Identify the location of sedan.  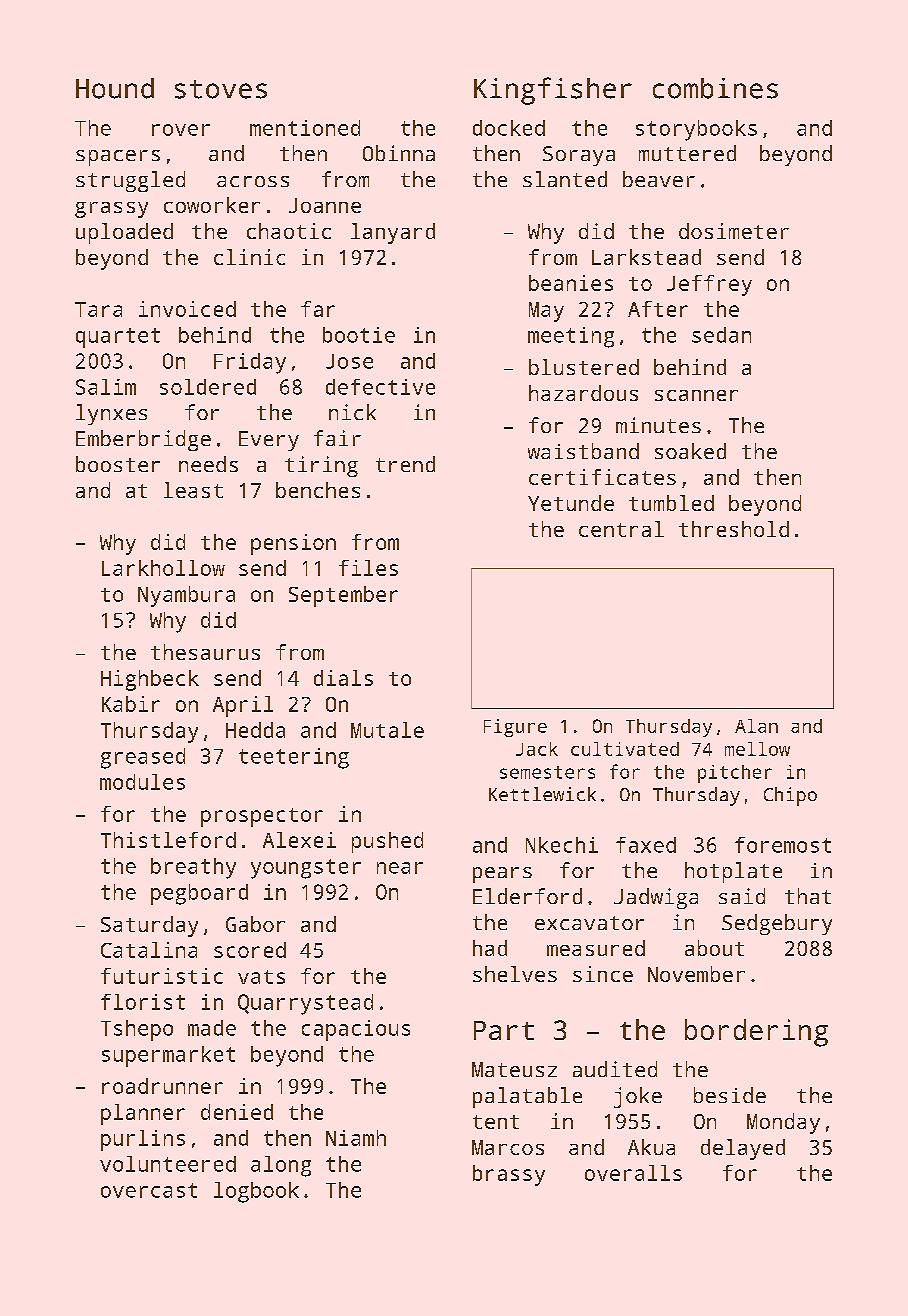
(721, 335).
